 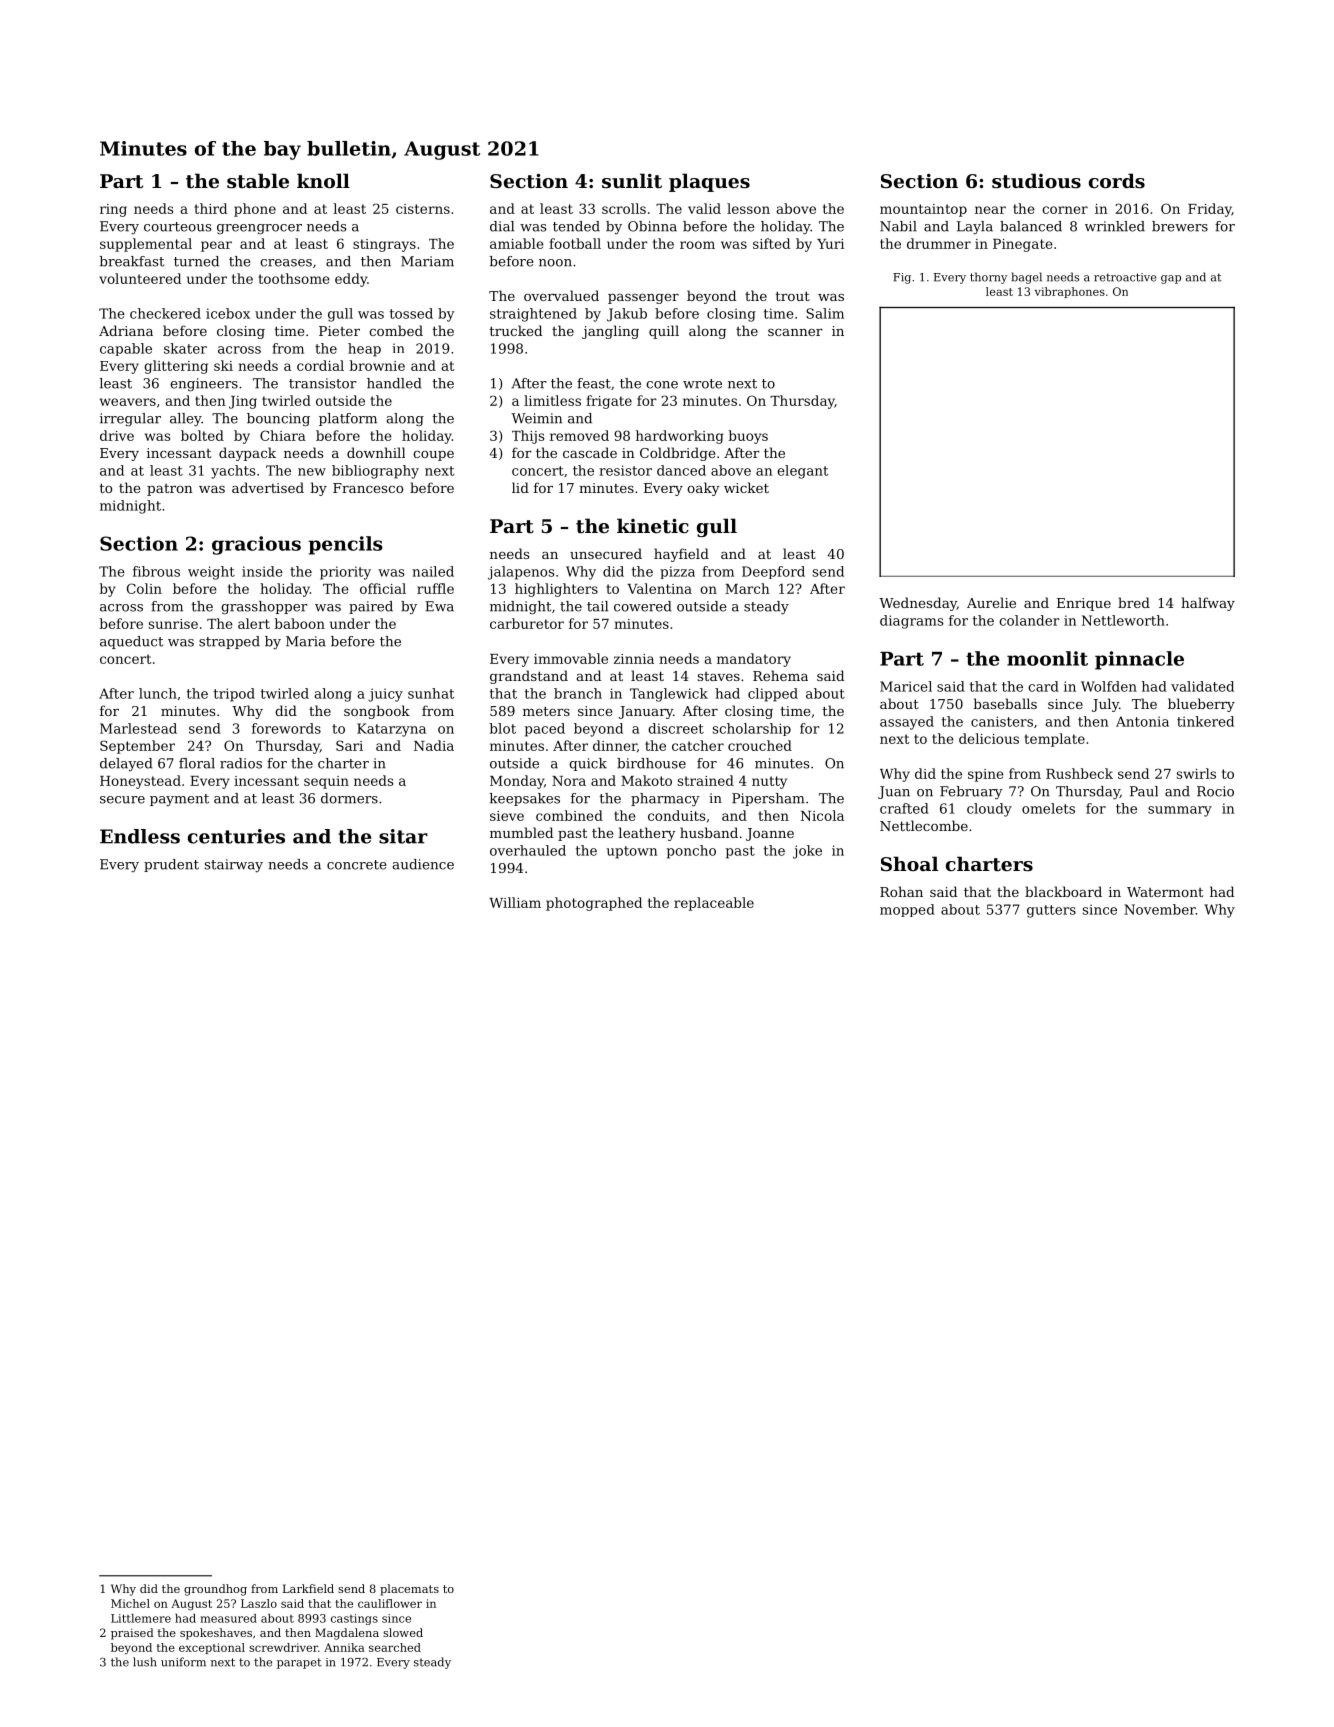 I want to click on Nadia, so click(x=434, y=745).
